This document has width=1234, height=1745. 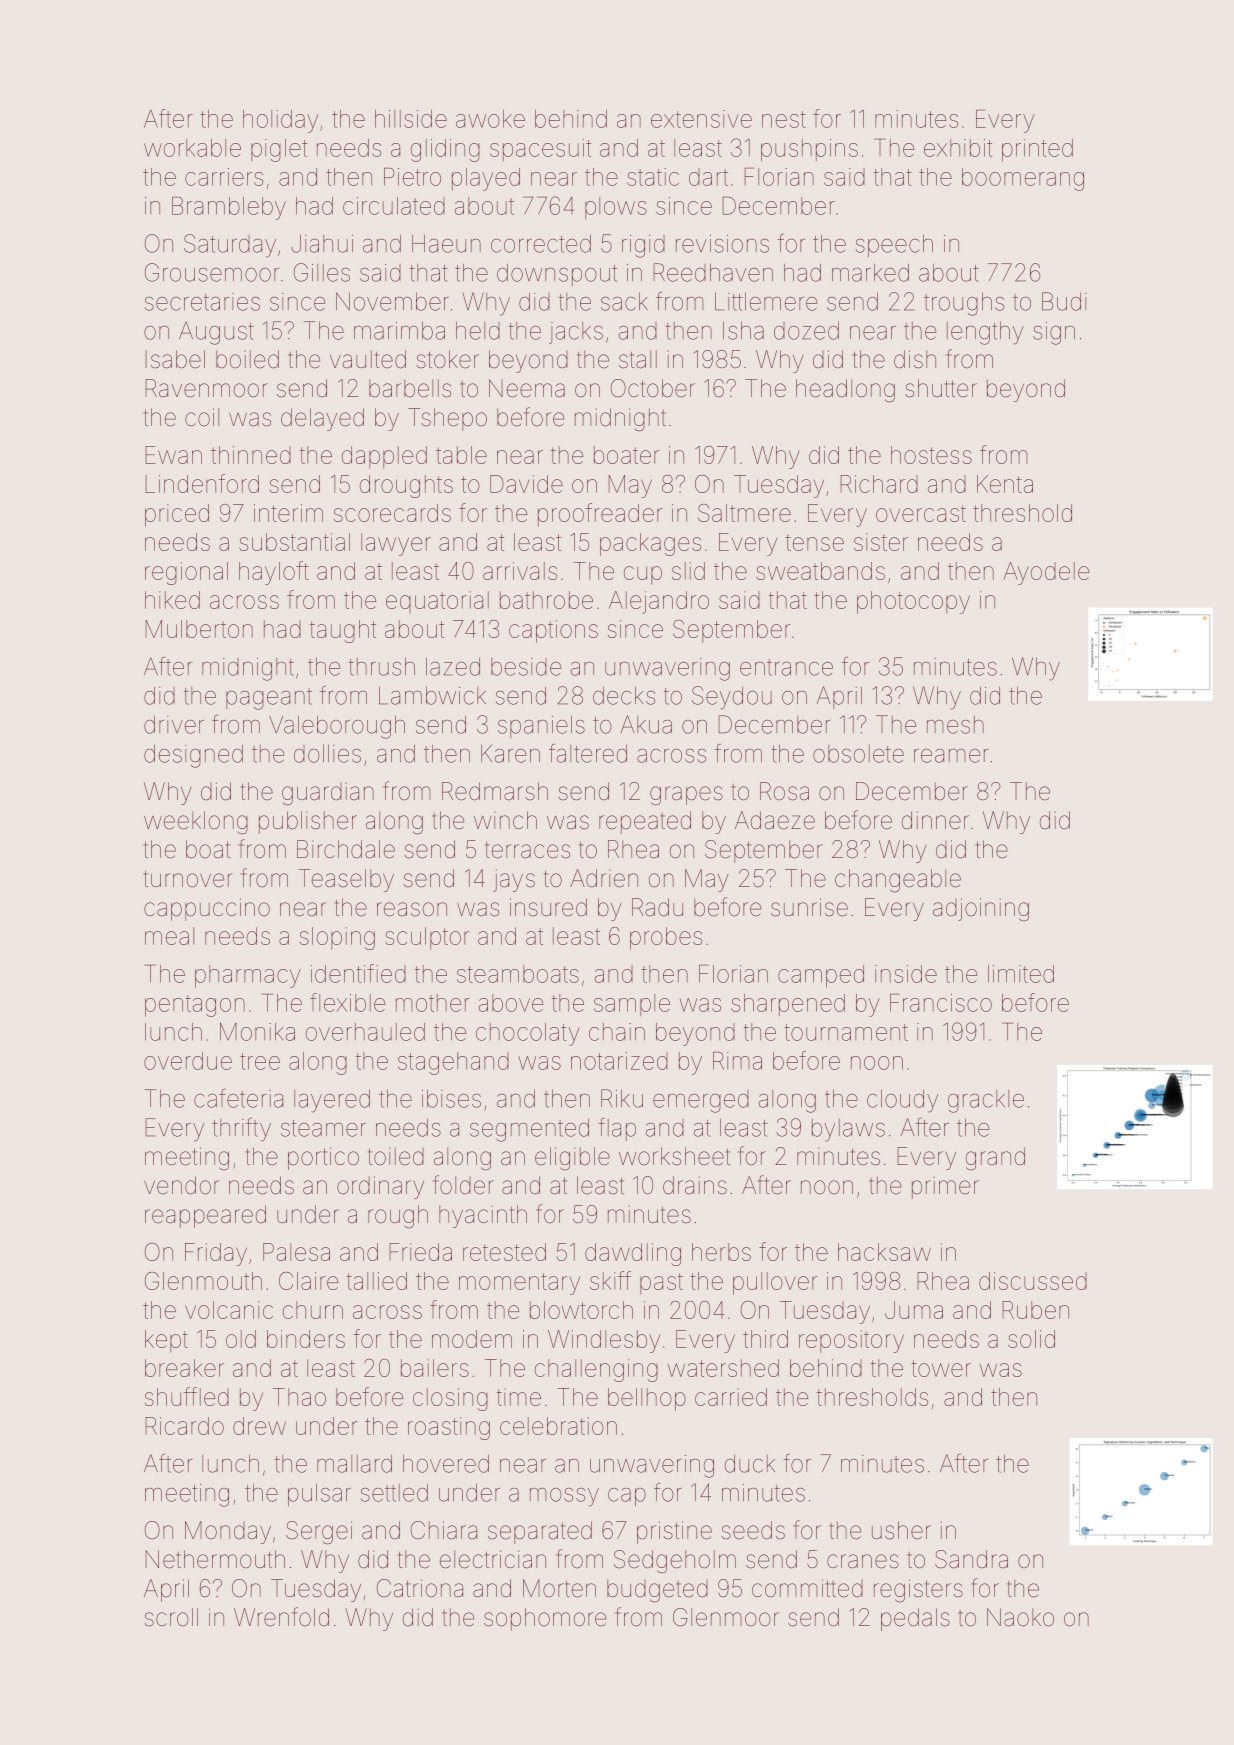 What do you see at coordinates (199, 629) in the document?
I see `Mulberton` at bounding box center [199, 629].
